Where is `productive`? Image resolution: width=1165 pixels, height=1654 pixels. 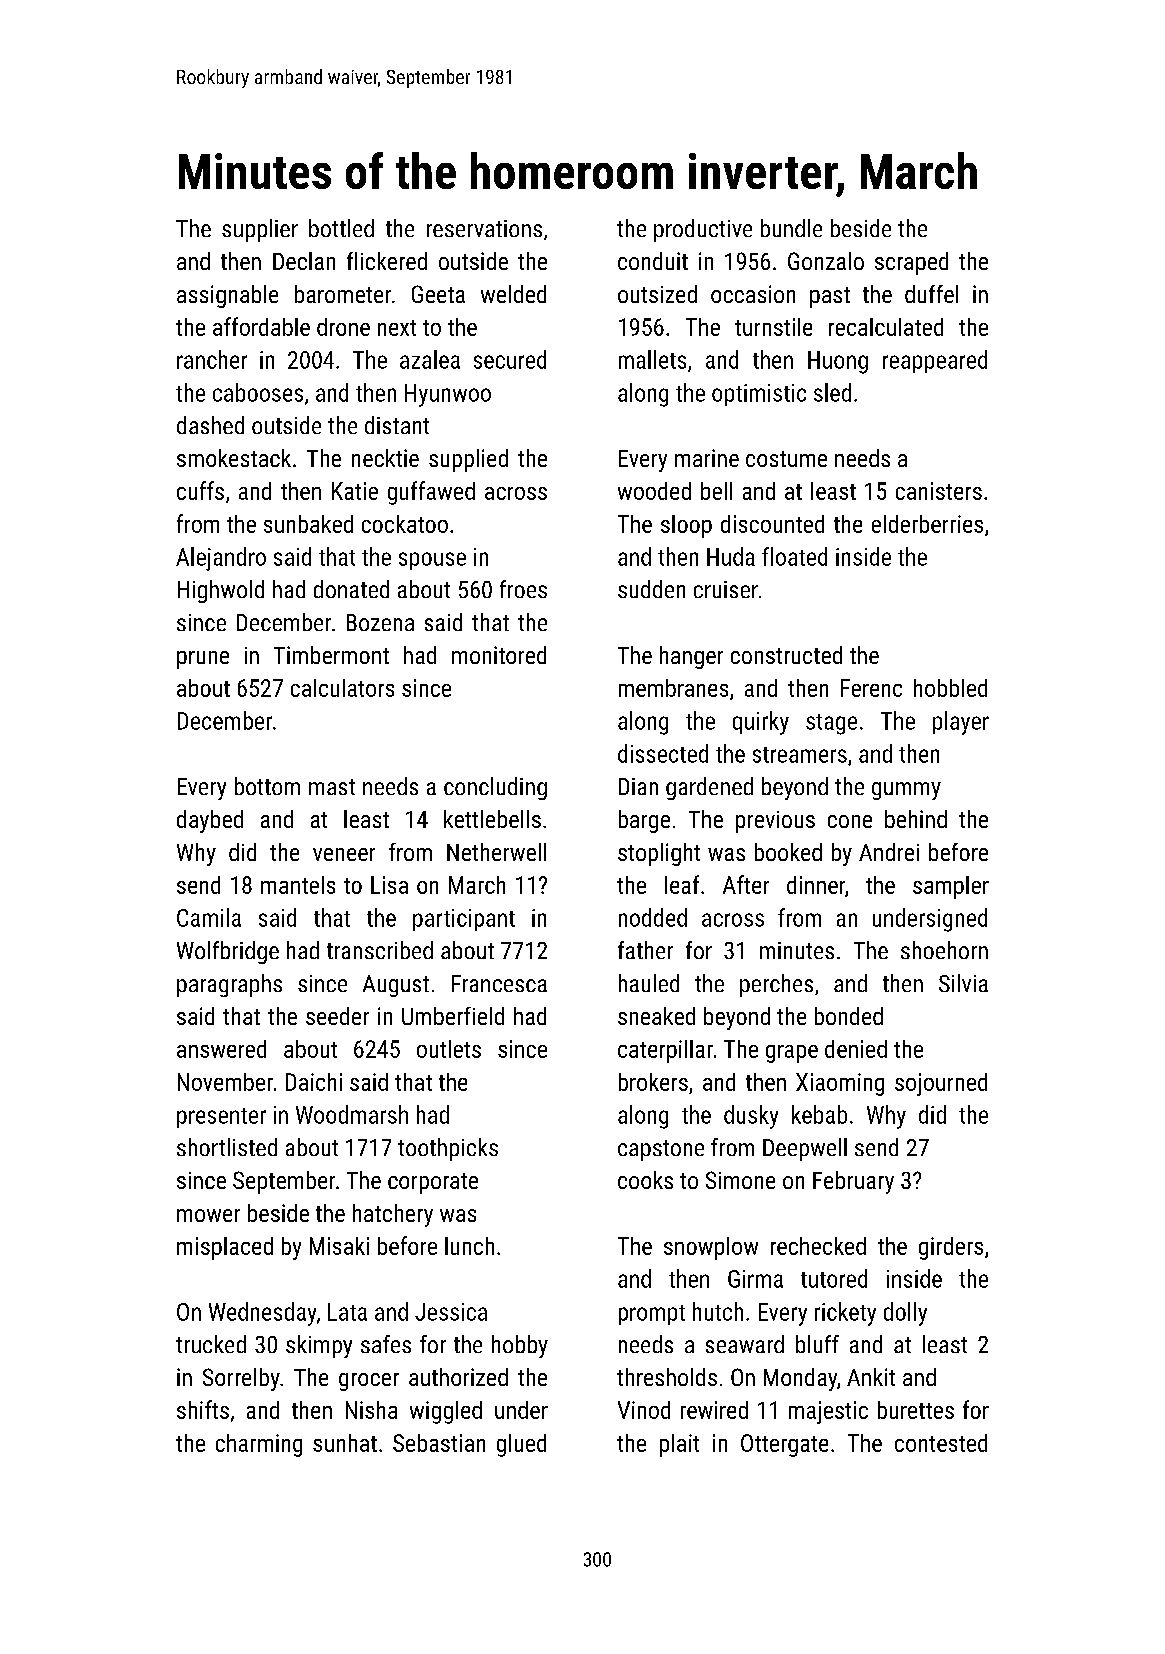 productive is located at coordinates (703, 230).
